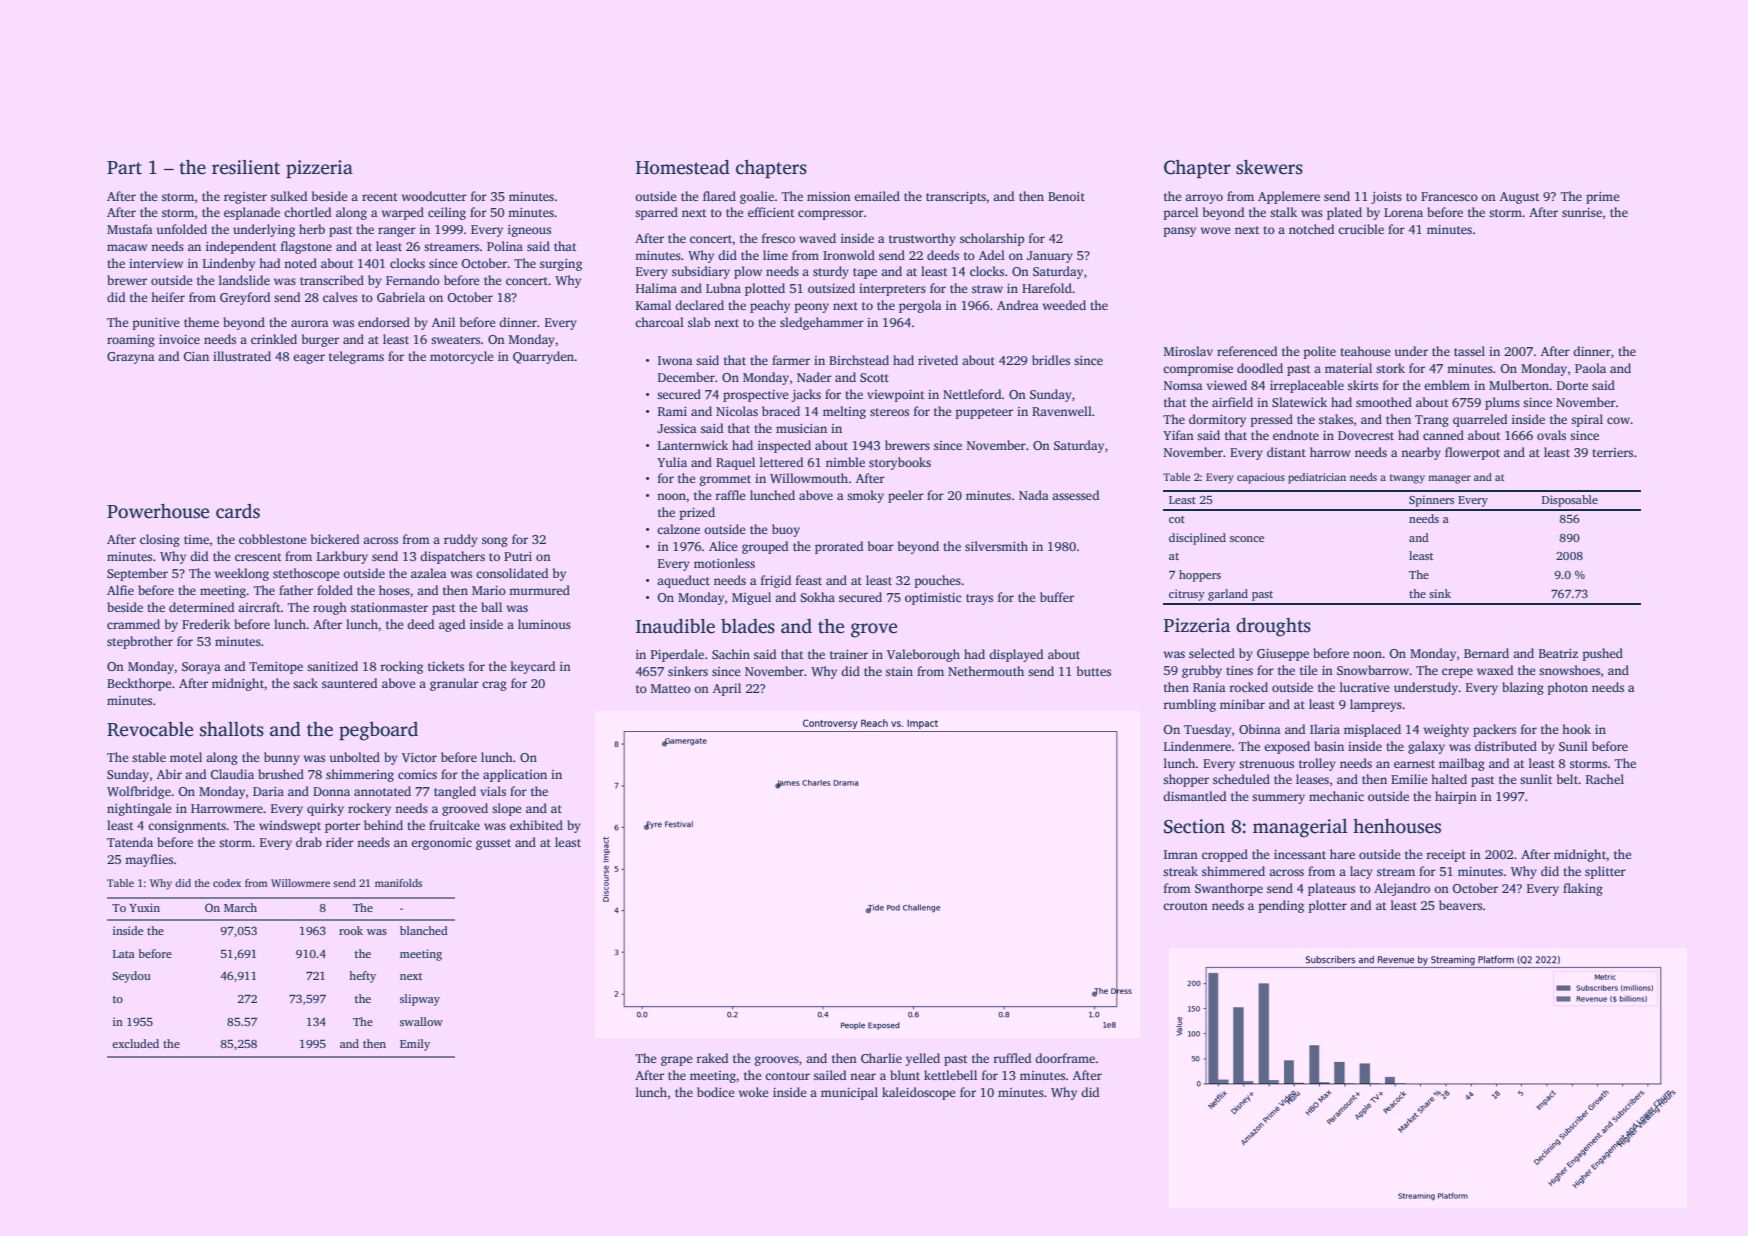 This document has height=1236, width=1748. I want to click on Francesco, so click(1449, 196).
